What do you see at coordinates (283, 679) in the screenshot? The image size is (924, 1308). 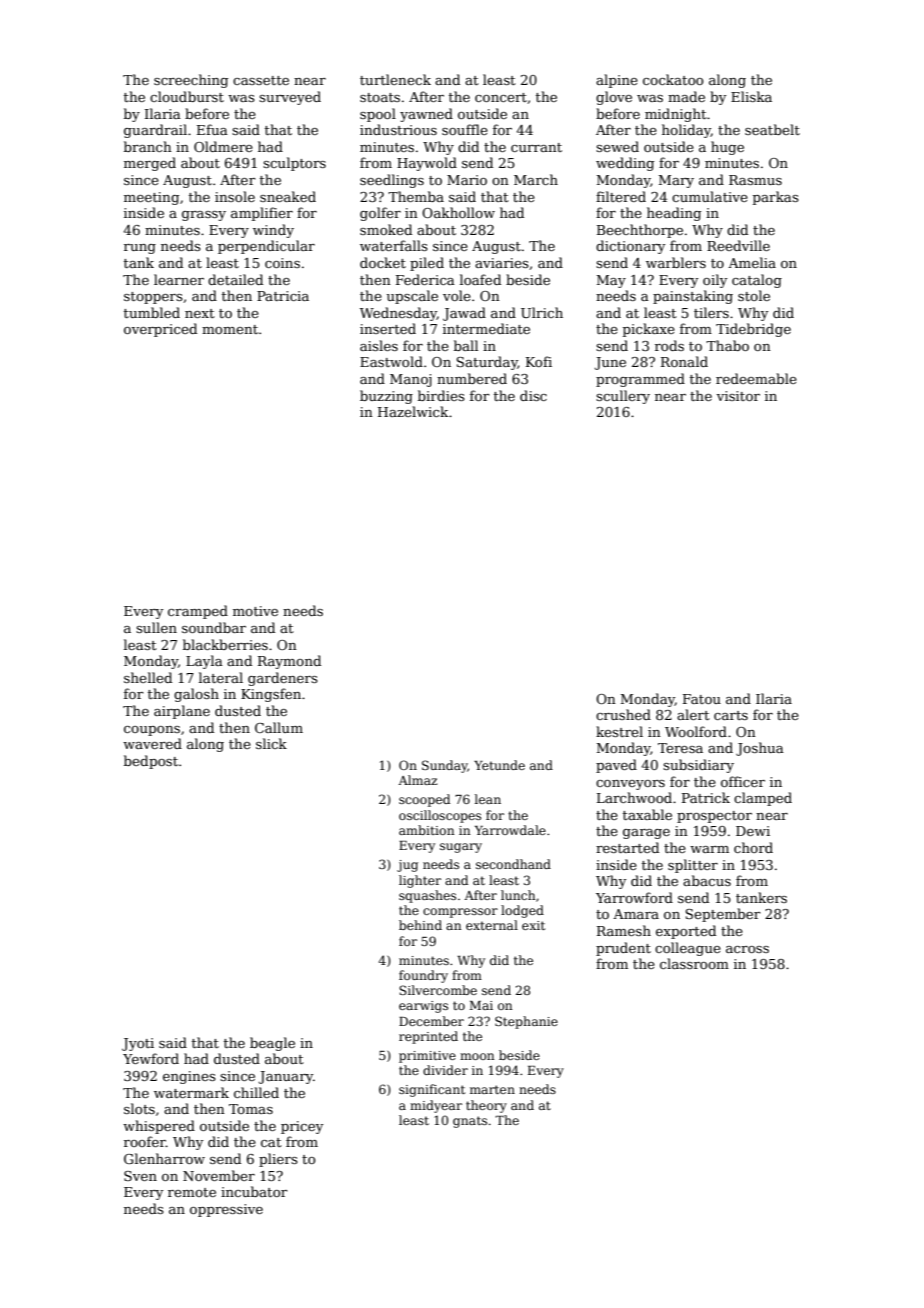 I see `gardeners` at bounding box center [283, 679].
